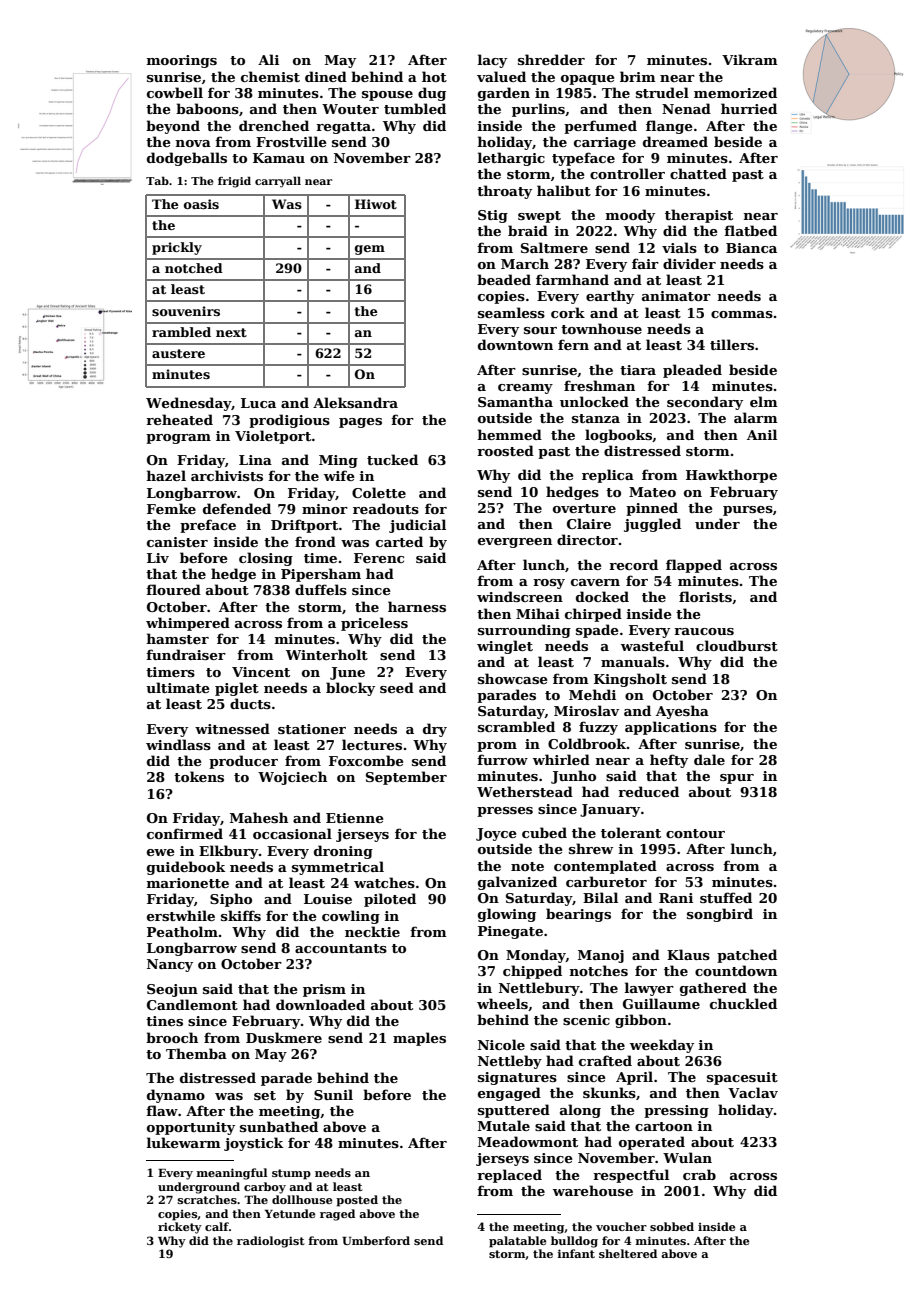 Image resolution: width=924 pixels, height=1314 pixels. I want to click on Umberford, so click(376, 1240).
